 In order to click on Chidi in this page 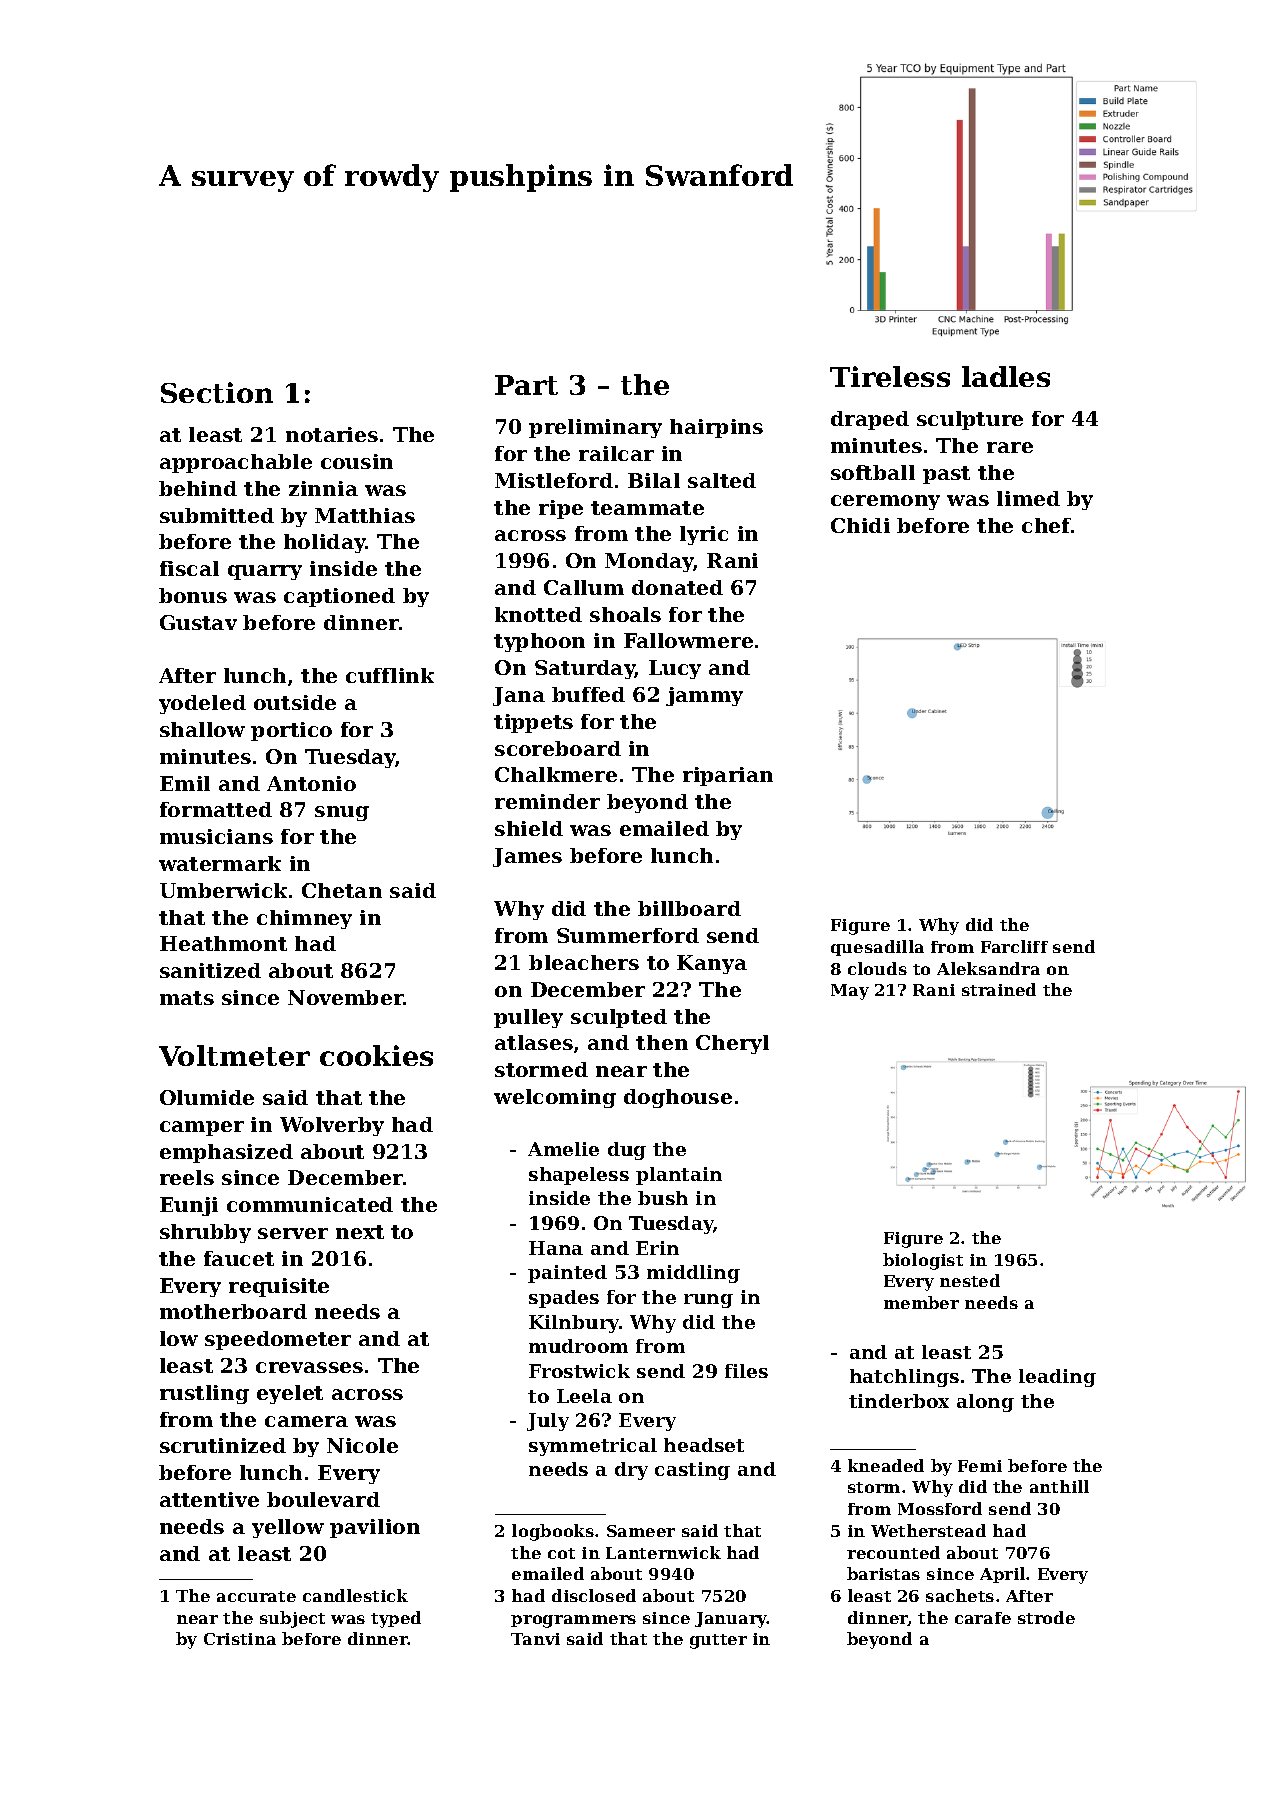, I will do `click(860, 525)`.
